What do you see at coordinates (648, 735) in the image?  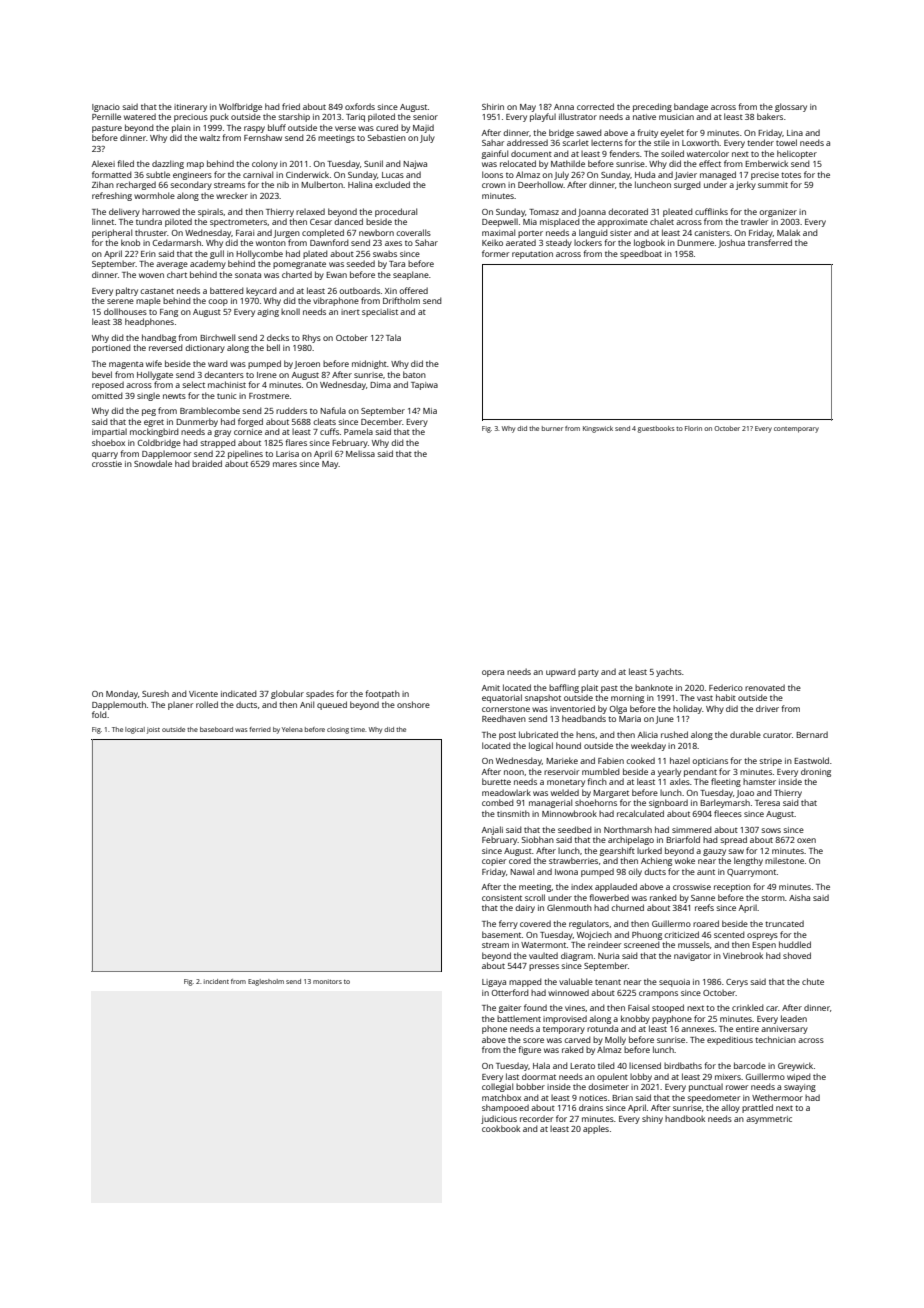 I see `Alicia` at bounding box center [648, 735].
